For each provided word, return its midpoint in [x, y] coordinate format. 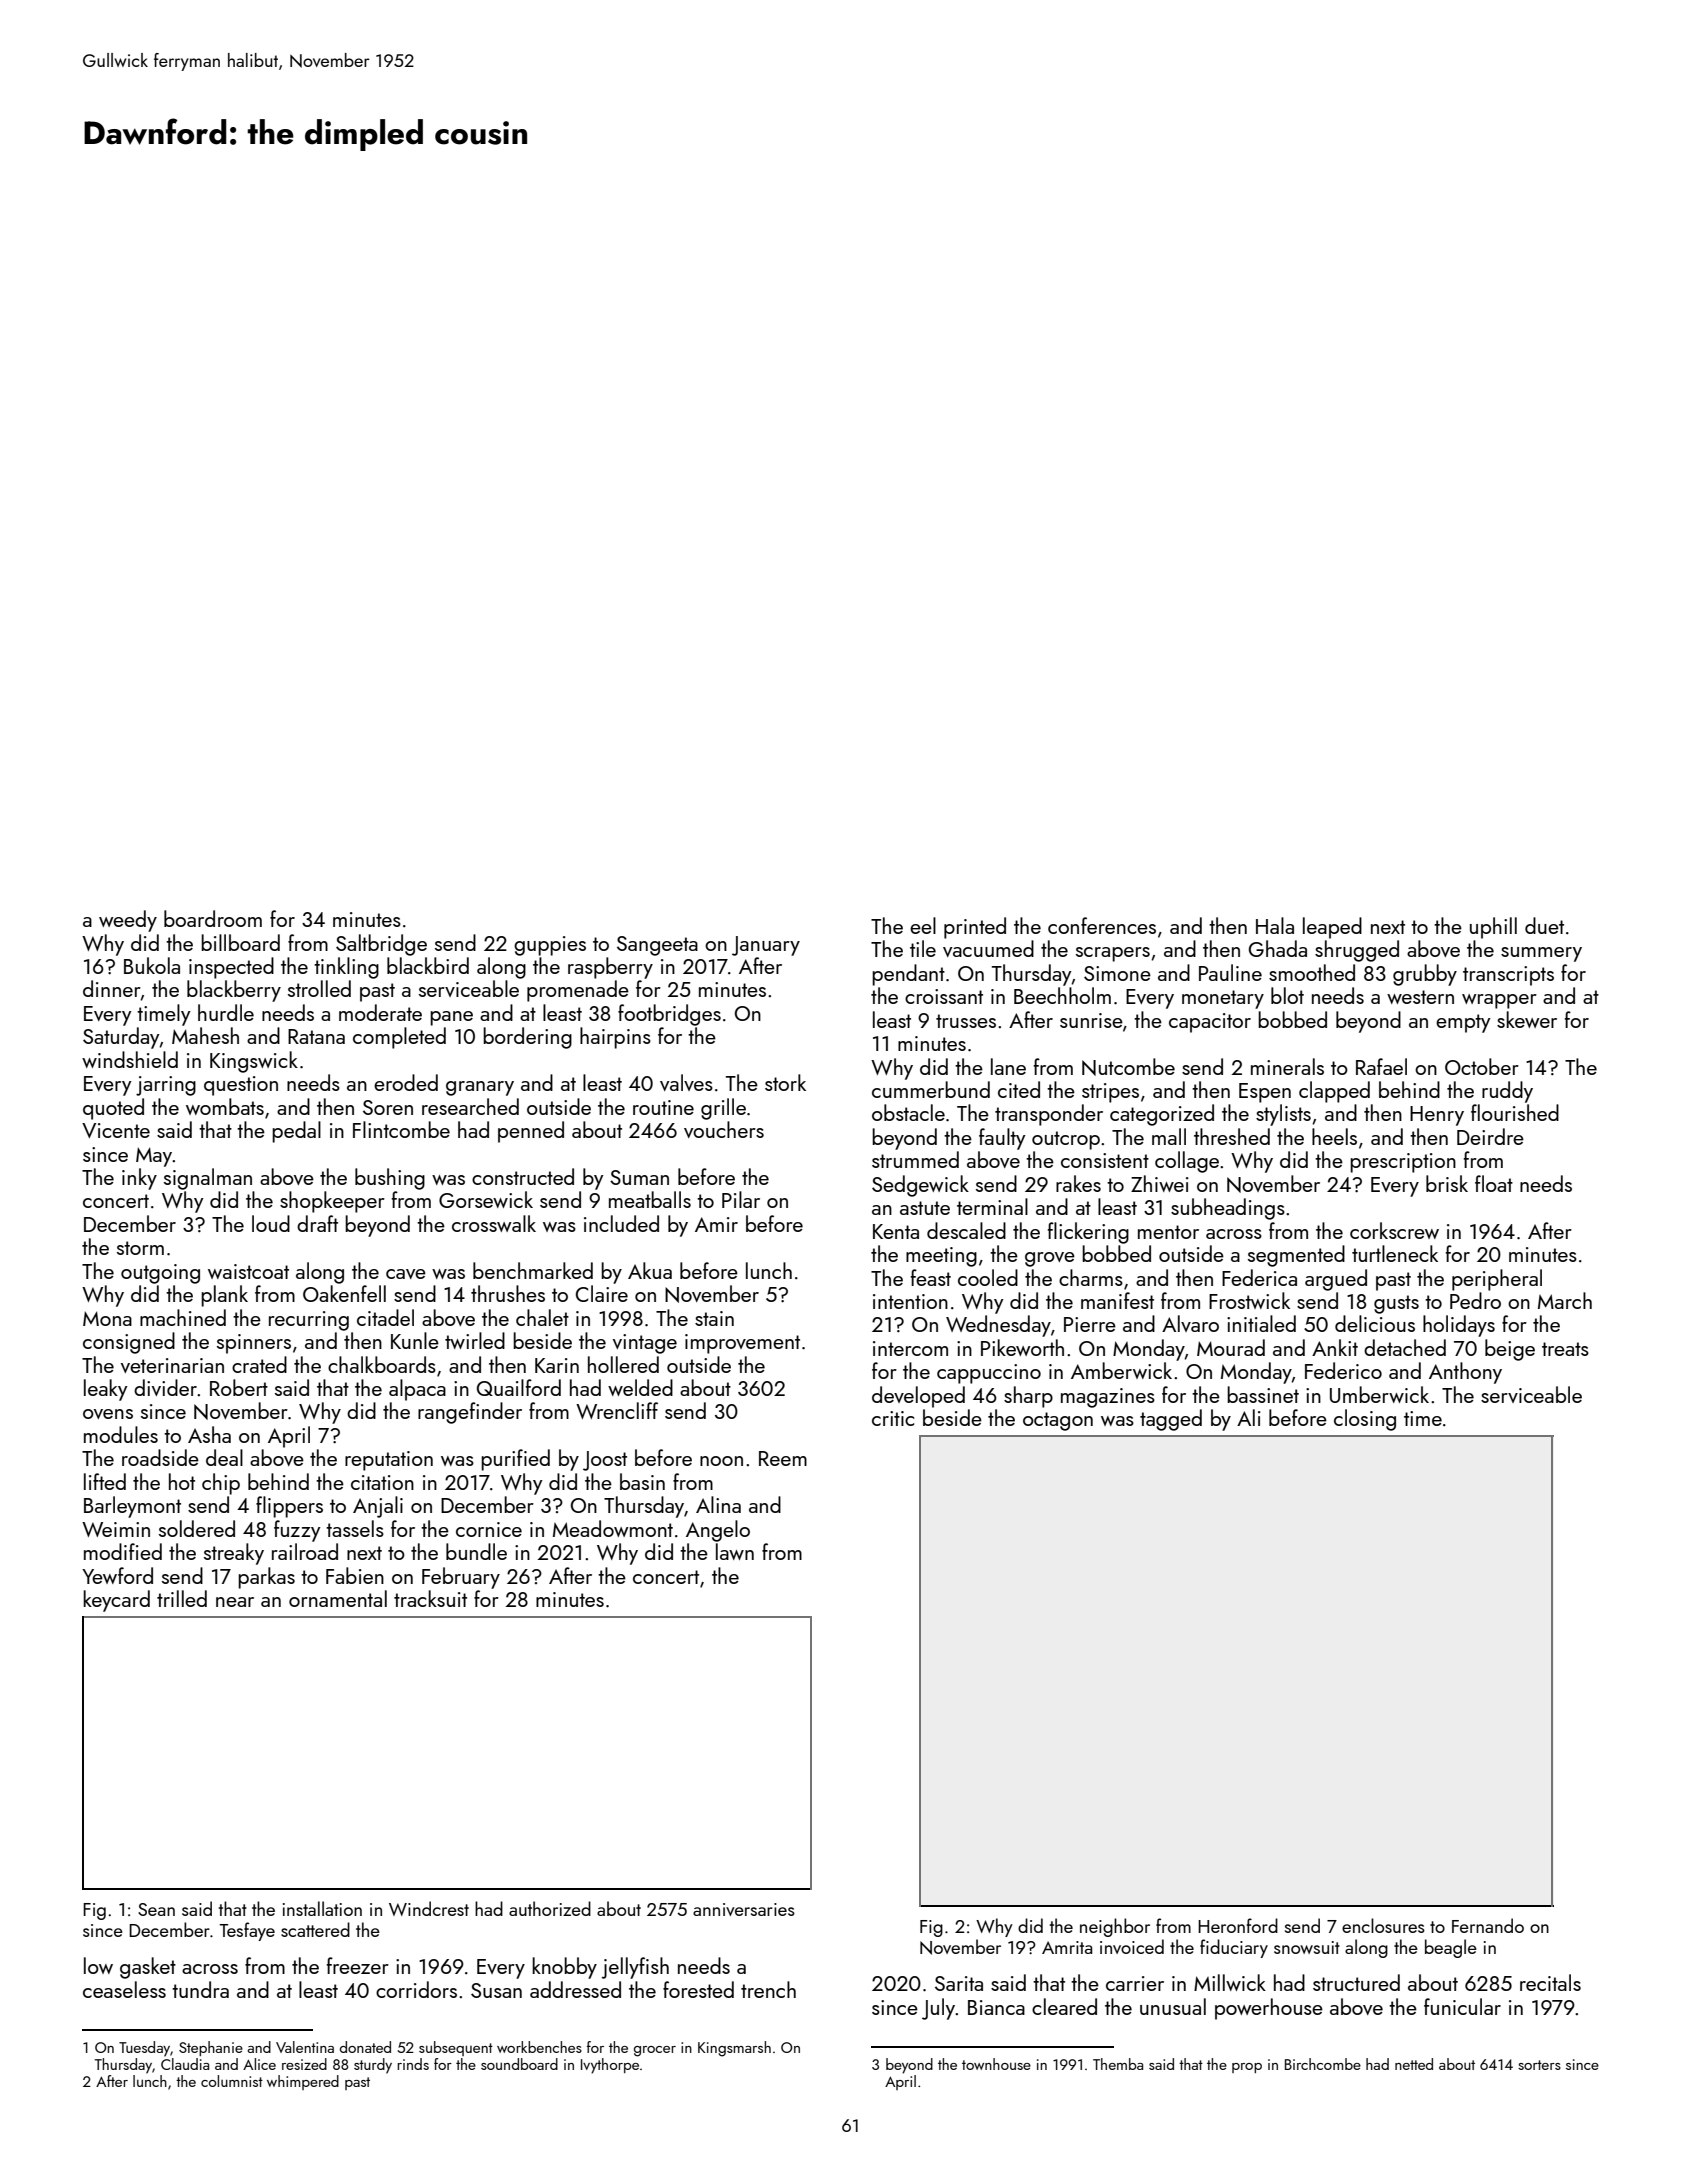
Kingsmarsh [734, 2049]
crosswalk [494, 1223]
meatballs [650, 1199]
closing [1365, 1420]
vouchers [724, 1129]
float [1494, 1183]
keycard [116, 1601]
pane [451, 1018]
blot [1287, 995]
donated [365, 2047]
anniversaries [744, 1909]
